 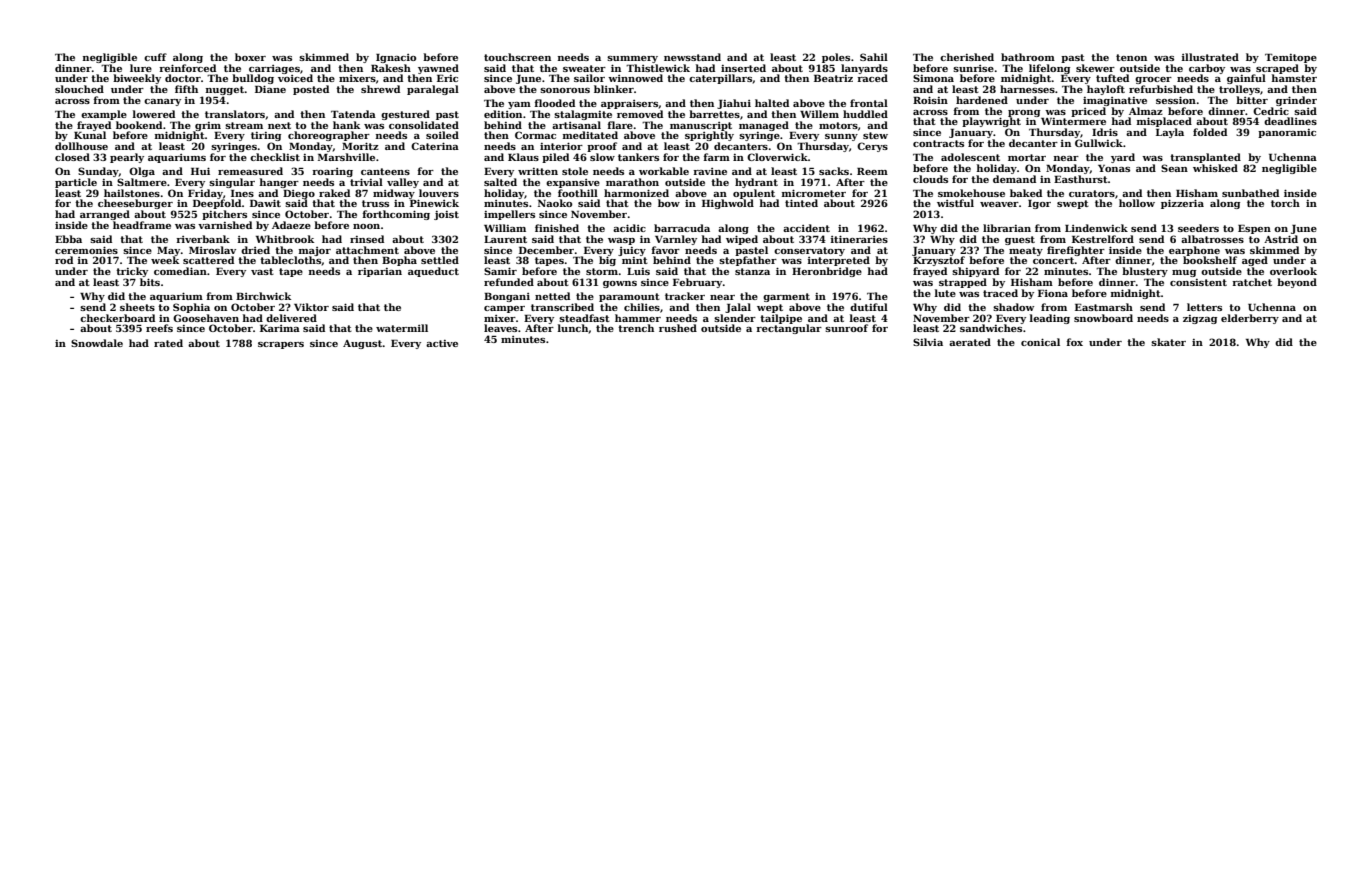 What do you see at coordinates (1053, 293) in the image?
I see `Fiona` at bounding box center [1053, 293].
